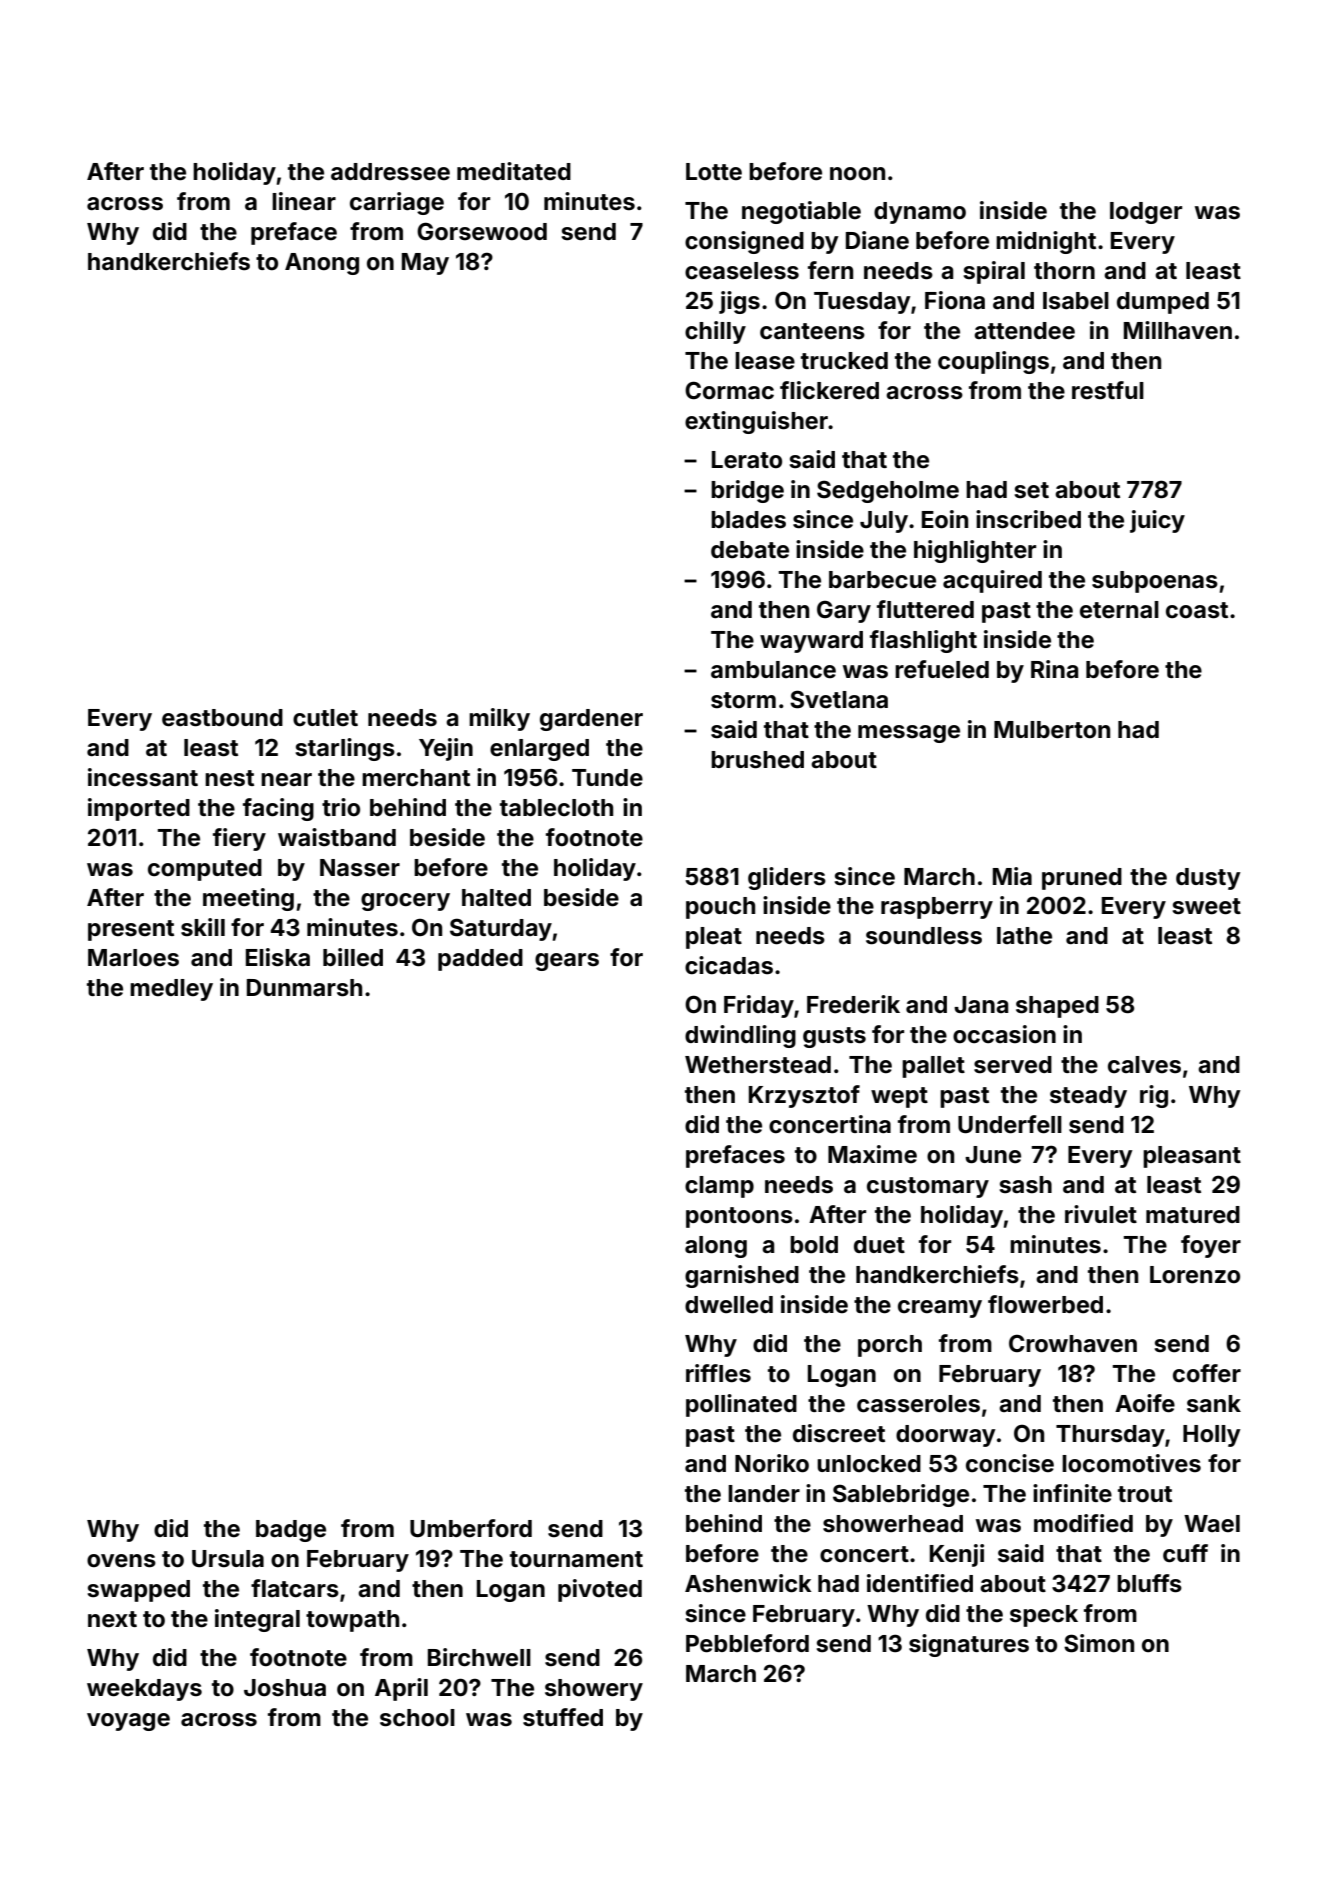  What do you see at coordinates (563, 1717) in the image?
I see `stuffed` at bounding box center [563, 1717].
